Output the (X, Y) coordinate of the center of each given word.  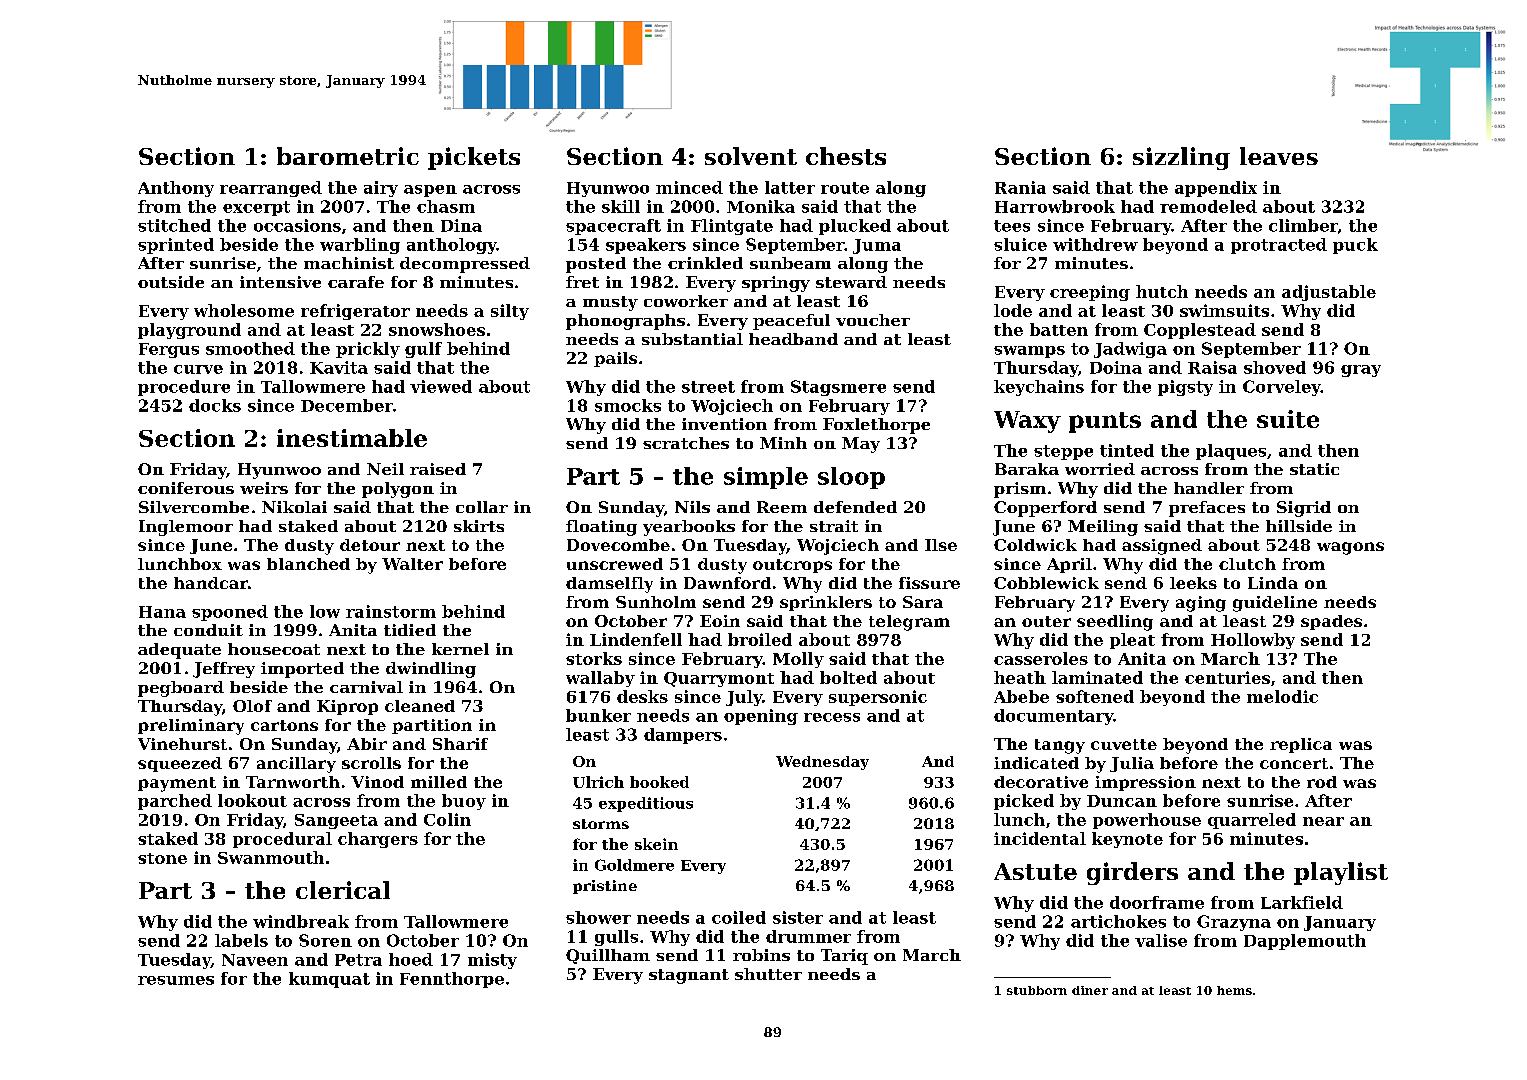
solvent (751, 156)
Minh (783, 443)
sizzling (1181, 158)
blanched (308, 564)
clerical (343, 890)
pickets (474, 158)
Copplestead (1200, 331)
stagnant (689, 976)
